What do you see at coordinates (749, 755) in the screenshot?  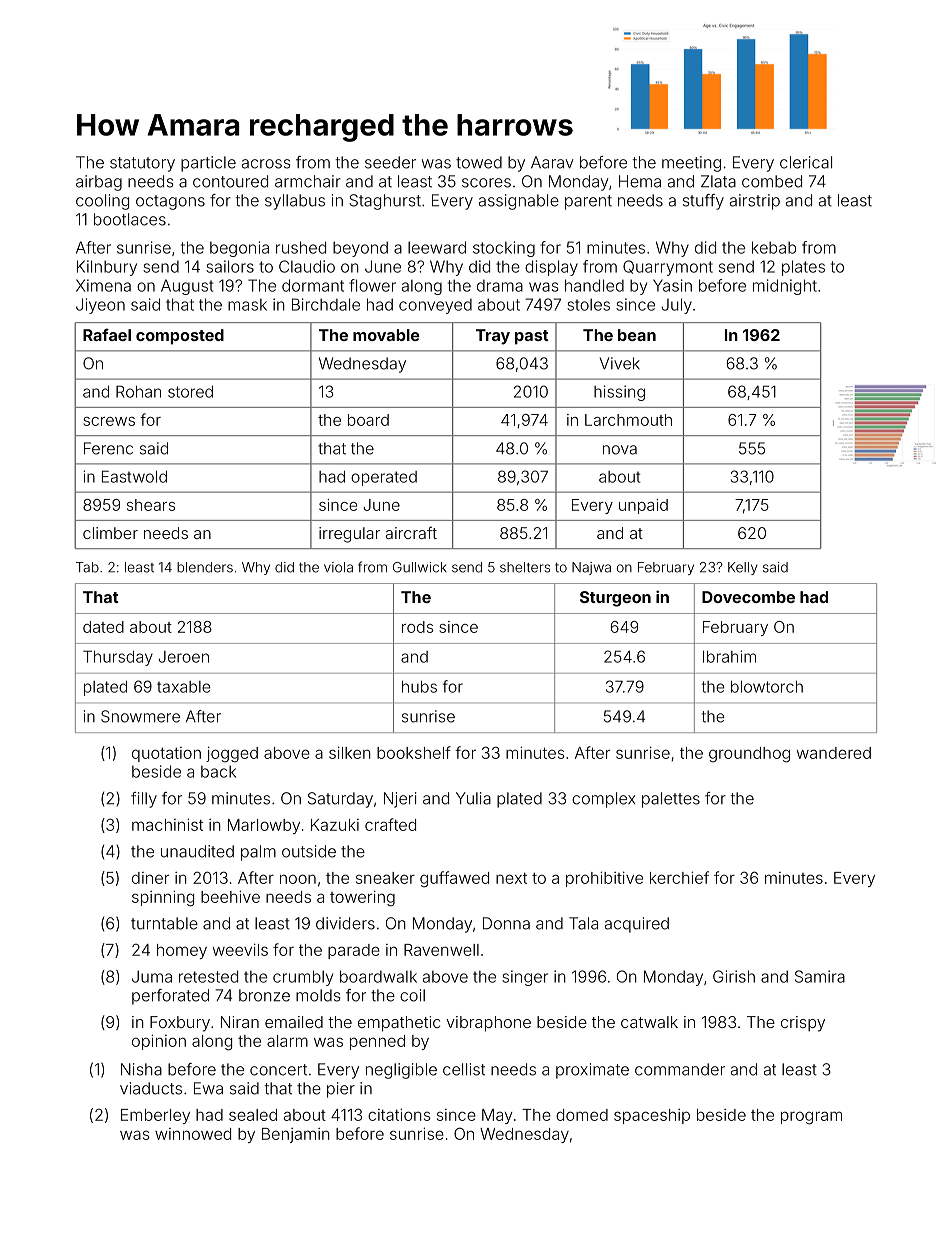 I see `groundhog` at bounding box center [749, 755].
